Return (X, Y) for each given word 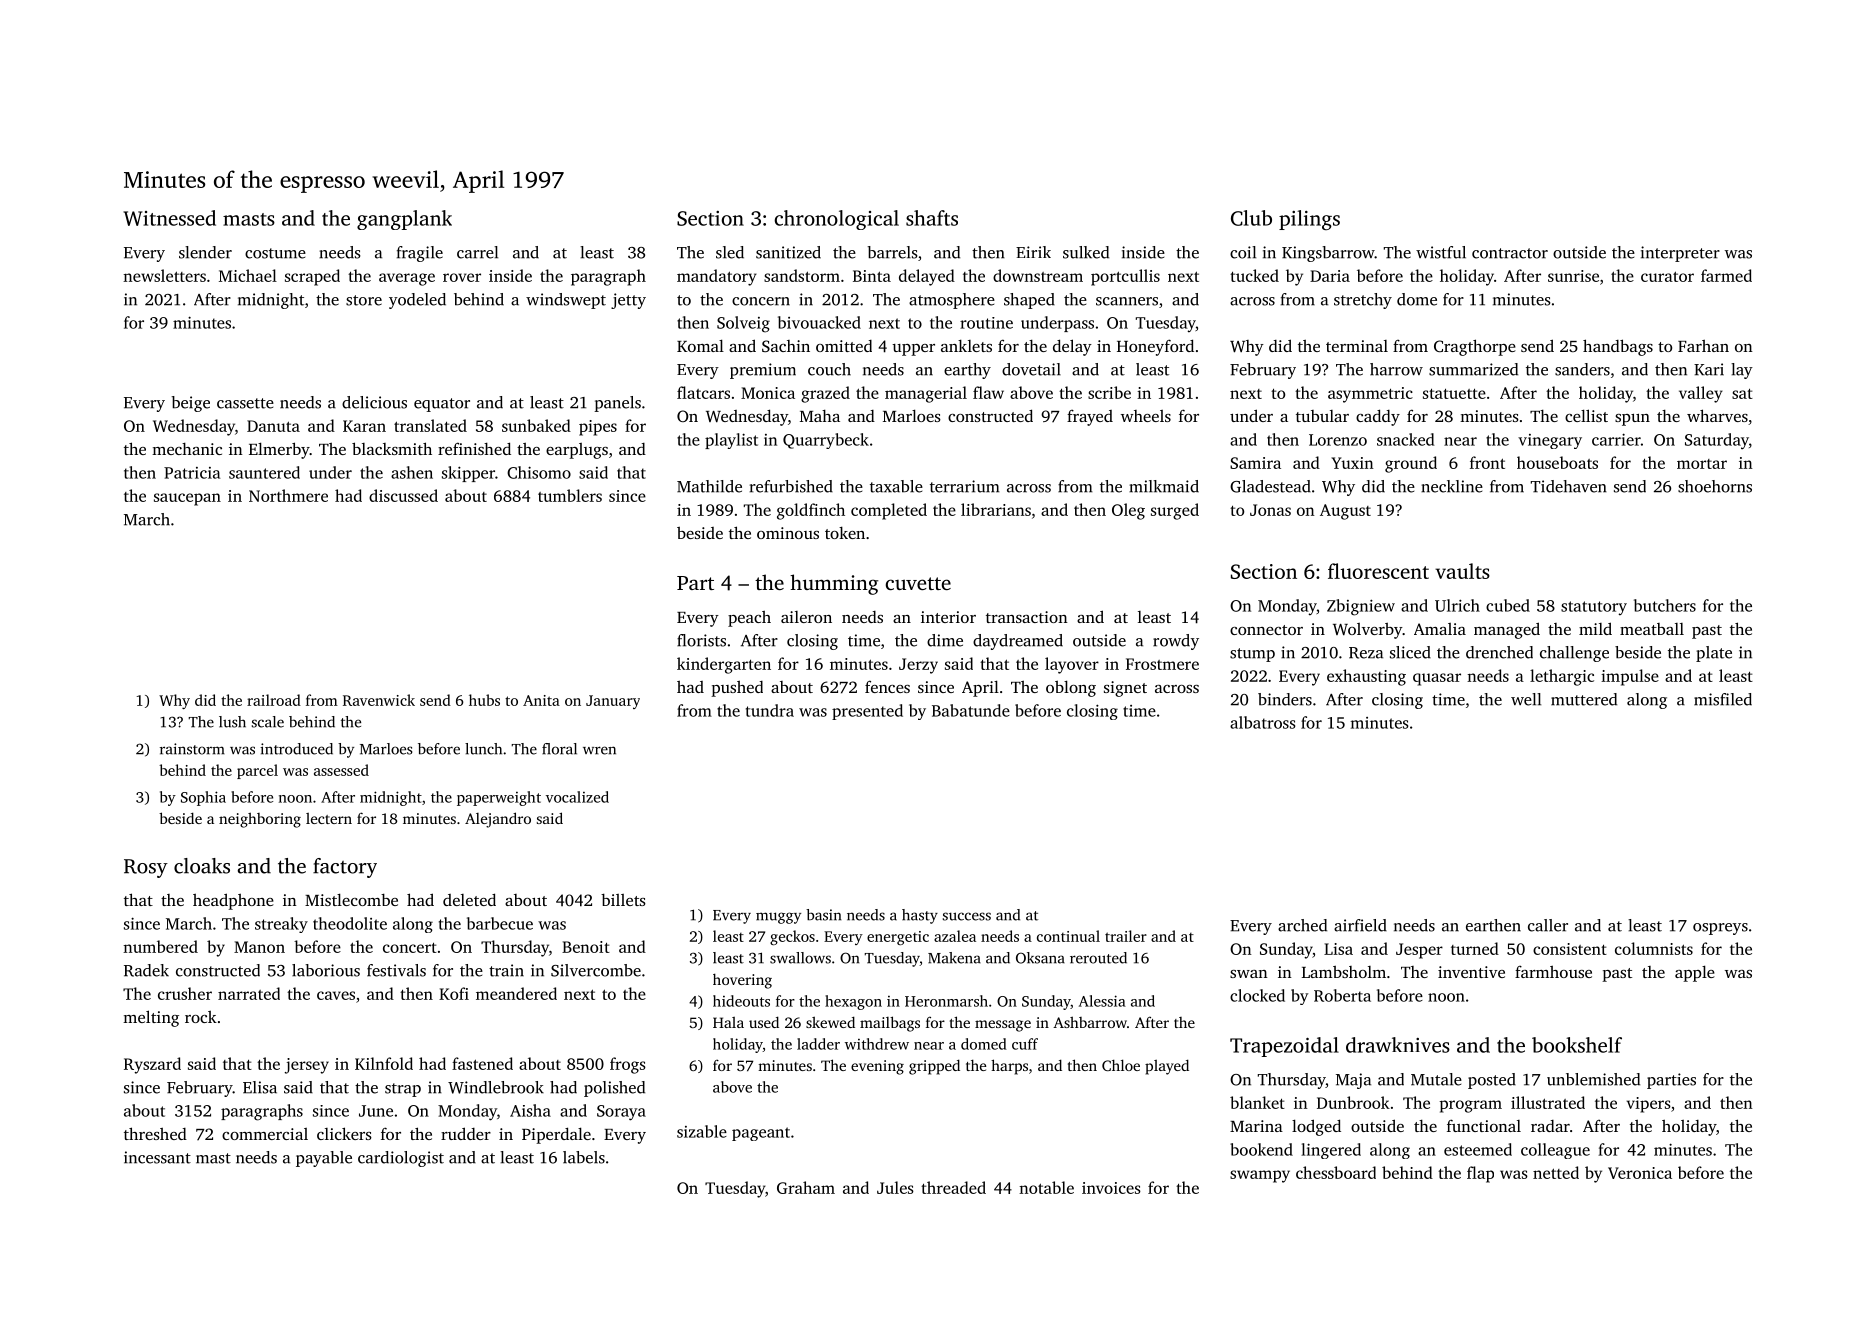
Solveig (743, 324)
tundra (770, 710)
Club (1251, 218)
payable (324, 1159)
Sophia (203, 798)
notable (1046, 1187)
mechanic (187, 449)
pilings (1309, 220)
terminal (1357, 346)
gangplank (404, 220)
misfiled (1723, 699)
